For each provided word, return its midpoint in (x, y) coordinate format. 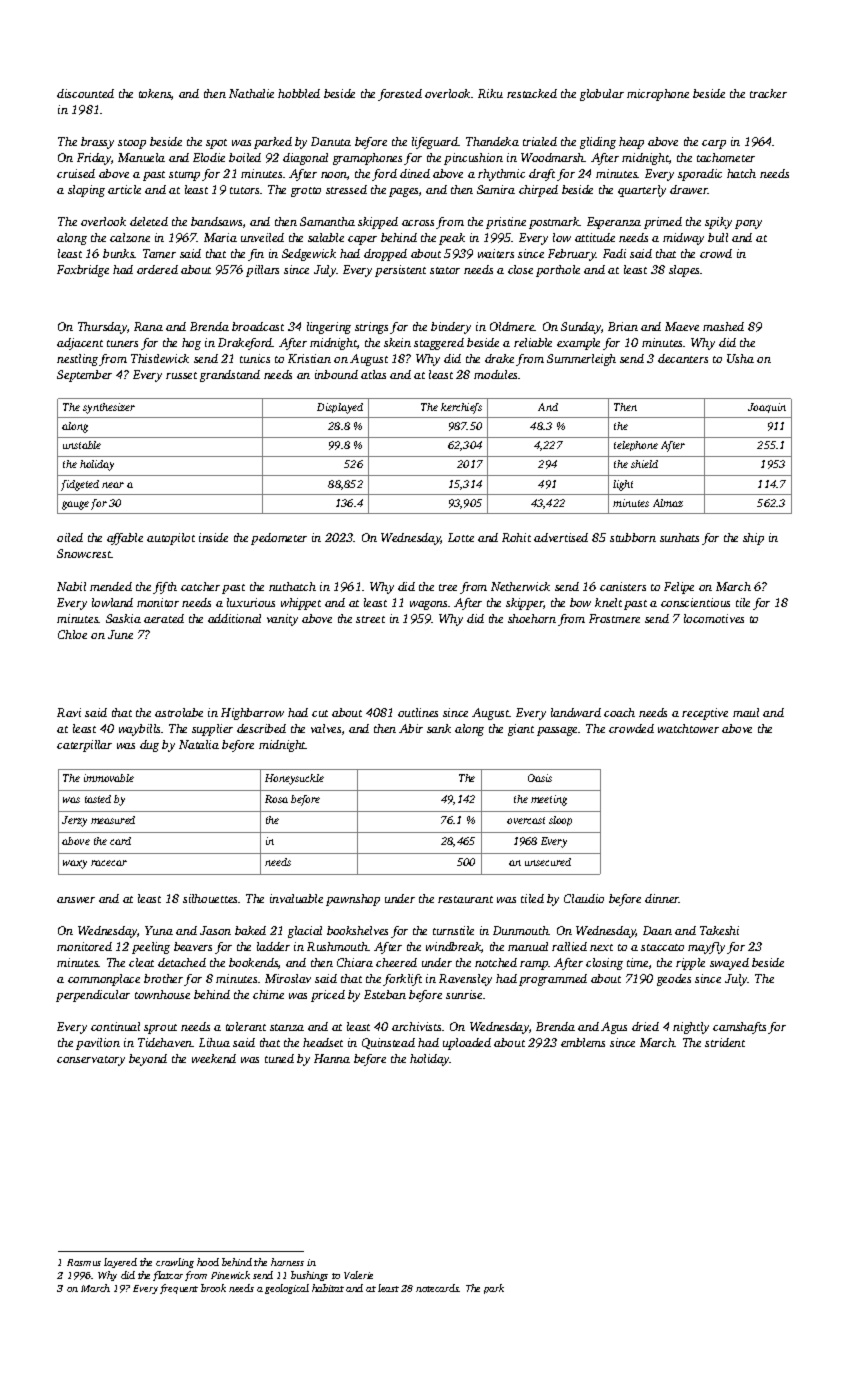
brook (213, 1288)
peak (452, 239)
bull (718, 237)
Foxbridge (83, 271)
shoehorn (532, 618)
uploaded (467, 1044)
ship (753, 539)
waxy (75, 864)
